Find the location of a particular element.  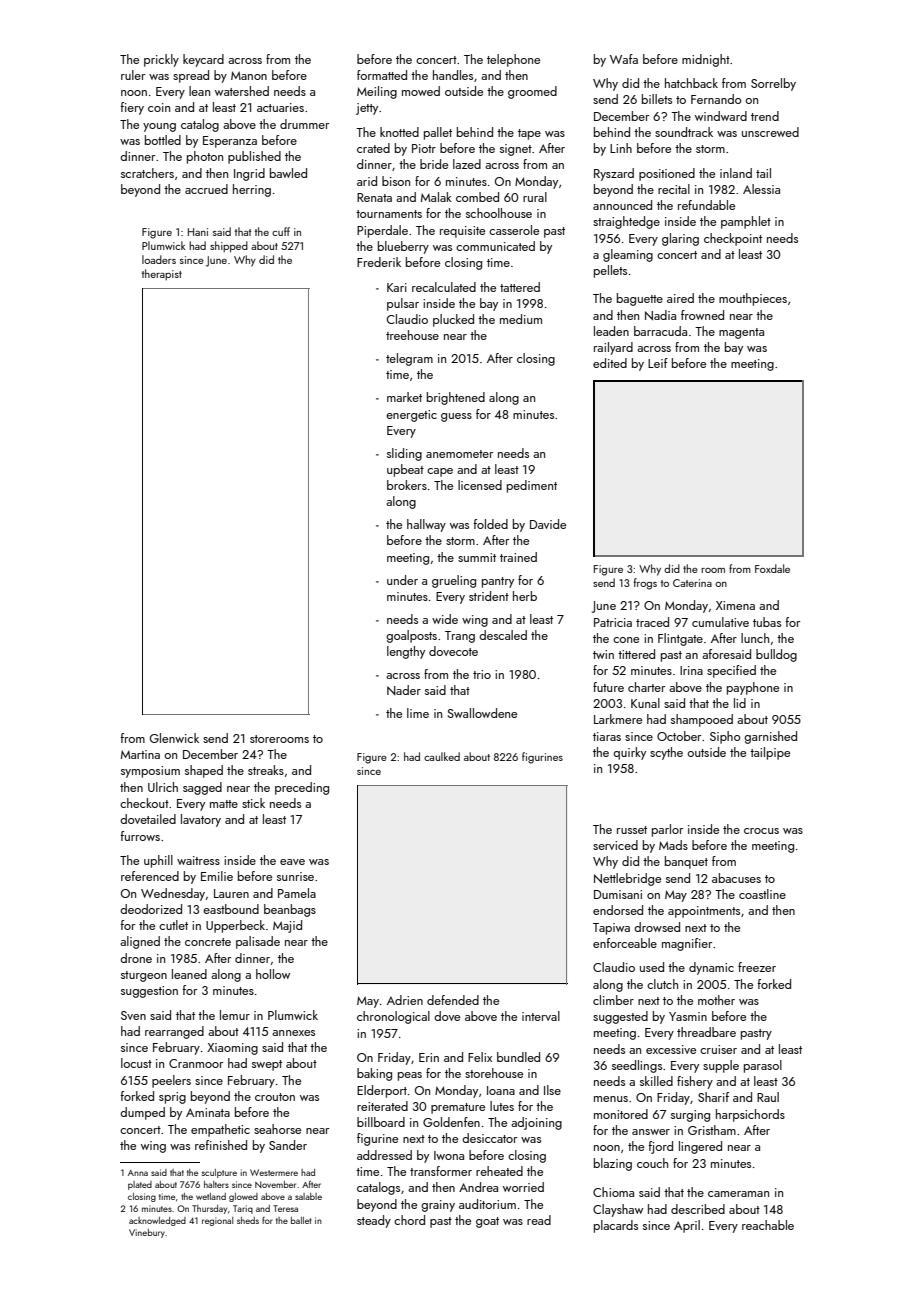

Vinebury is located at coordinates (147, 1233).
